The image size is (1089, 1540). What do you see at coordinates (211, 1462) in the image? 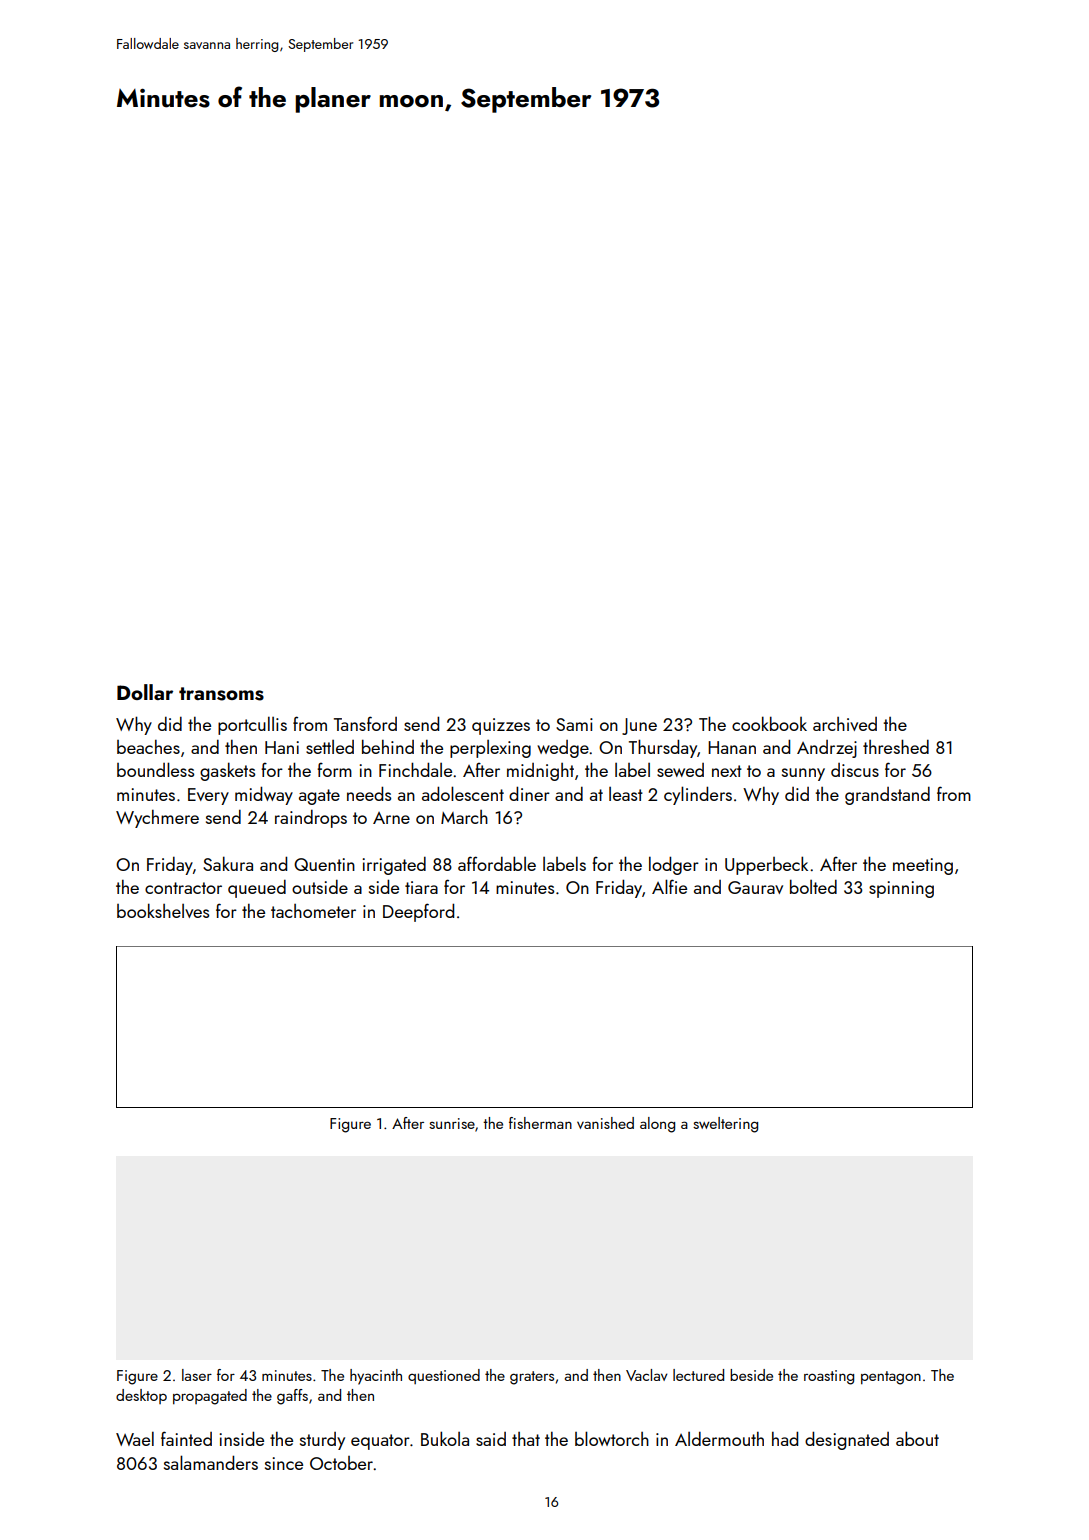
I see `salamanders` at bounding box center [211, 1462].
